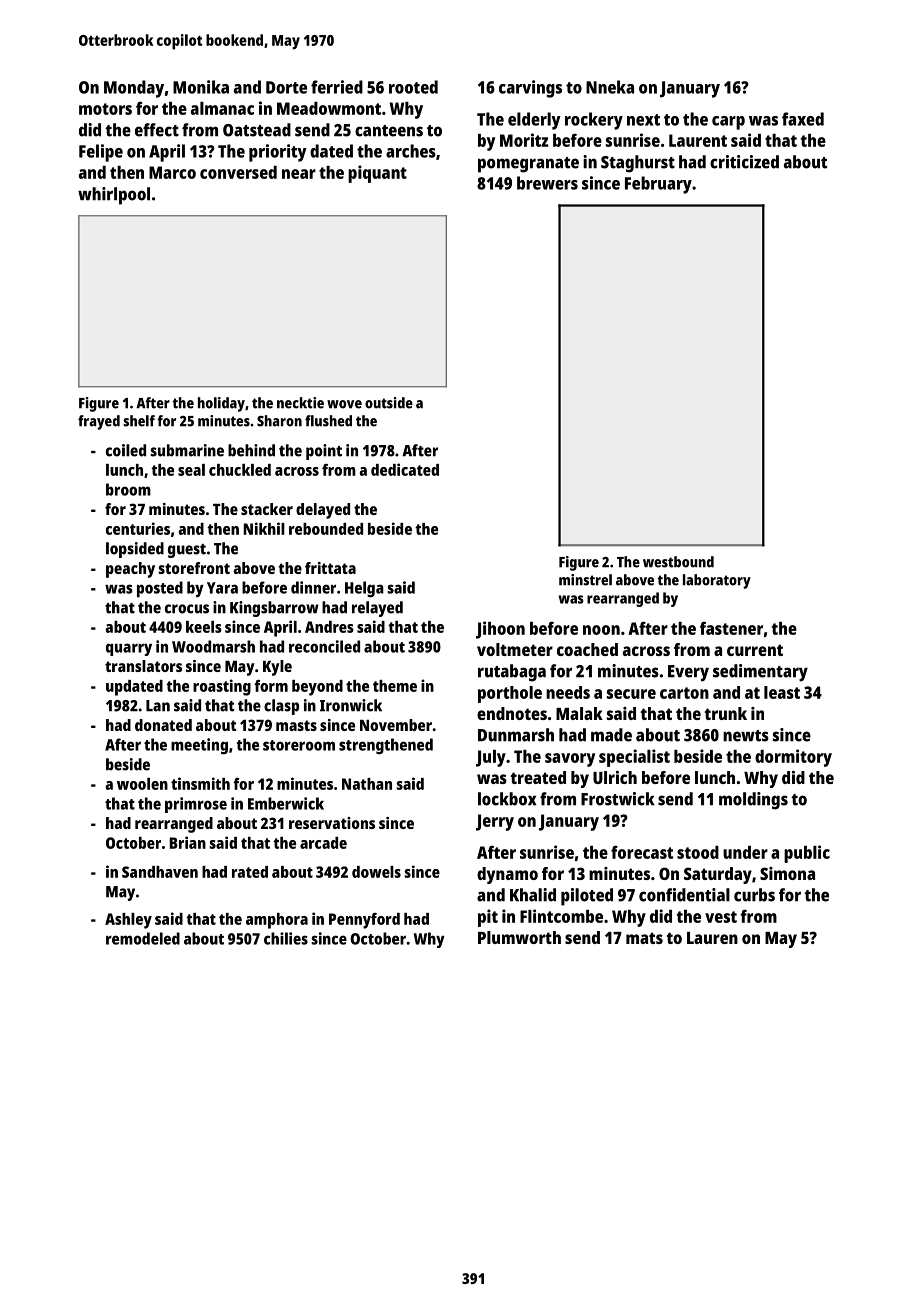 The height and width of the screenshot is (1311, 924). I want to click on moldings, so click(753, 801).
